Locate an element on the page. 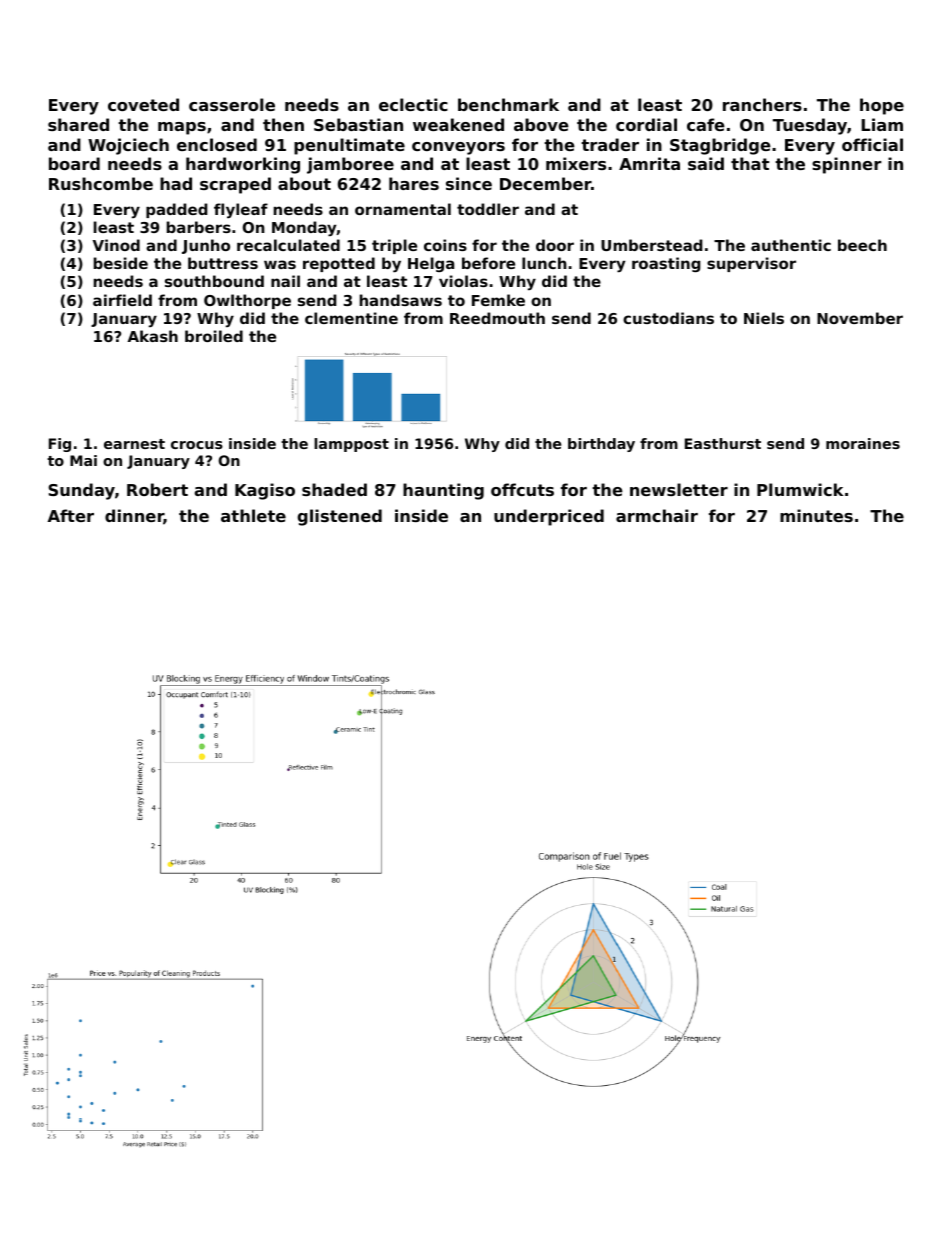 Image resolution: width=952 pixels, height=1233 pixels. Niels is located at coordinates (764, 318).
